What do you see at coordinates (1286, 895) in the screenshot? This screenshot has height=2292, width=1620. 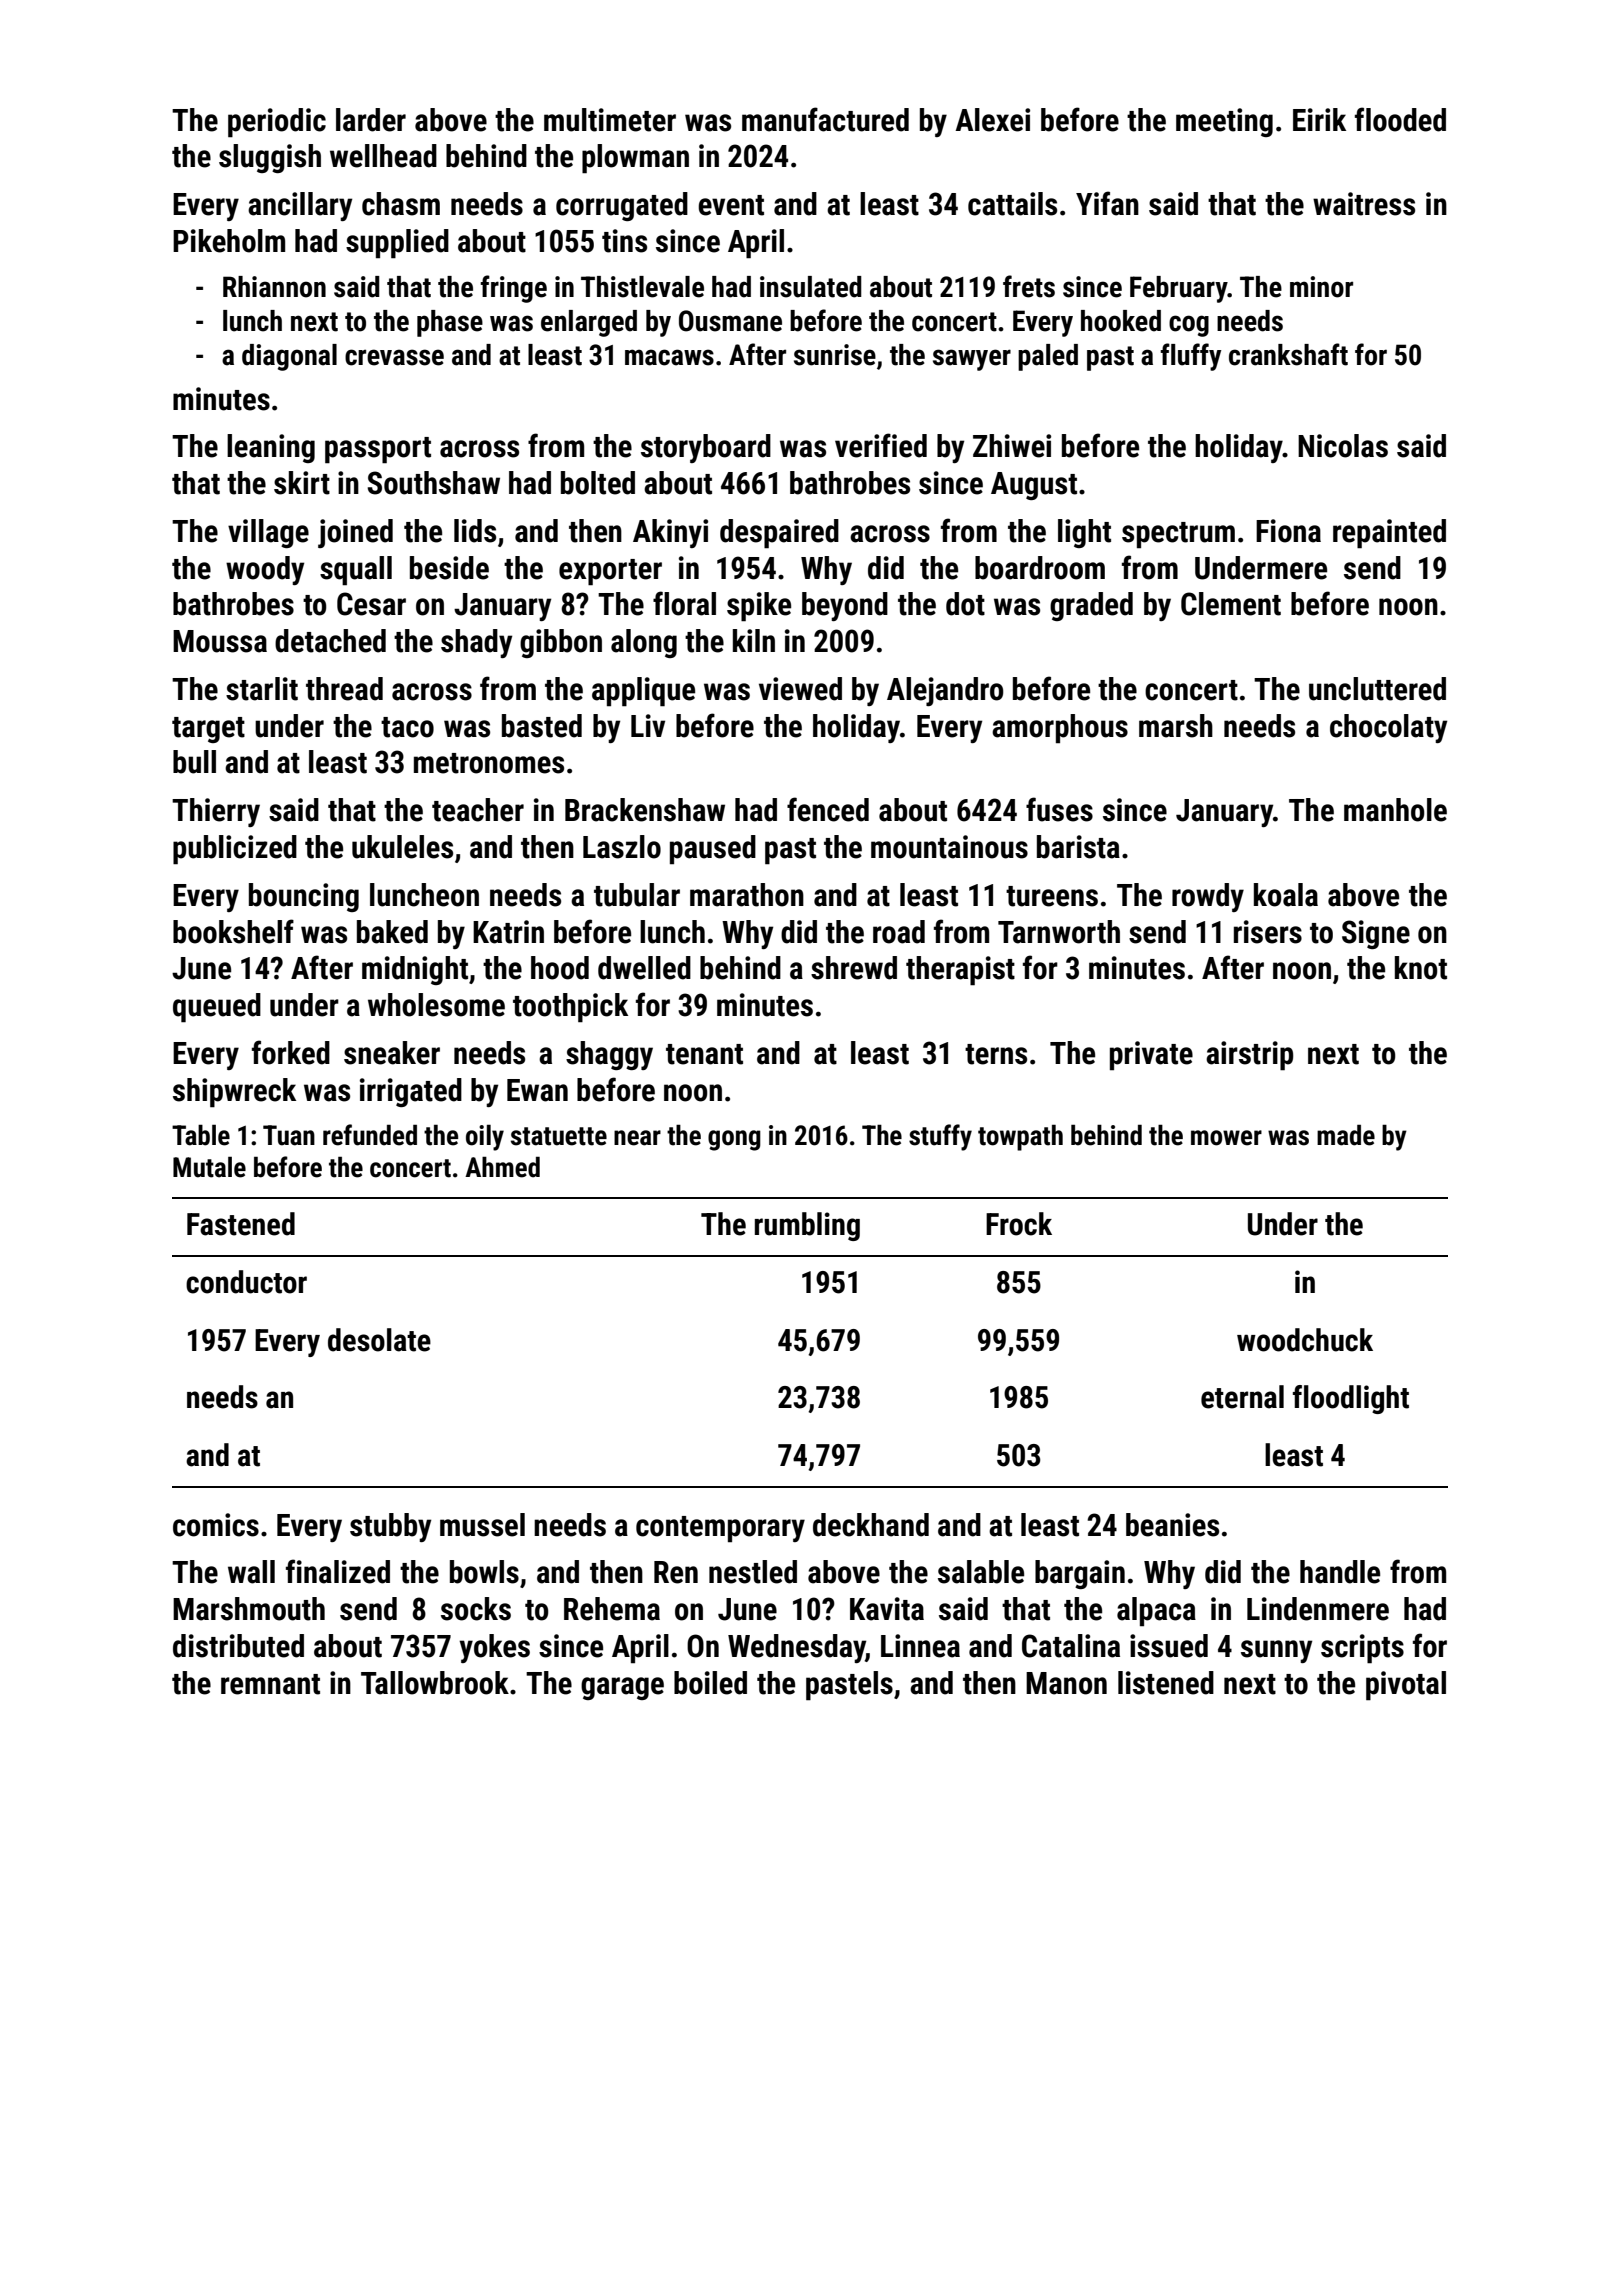 I see `koala` at bounding box center [1286, 895].
